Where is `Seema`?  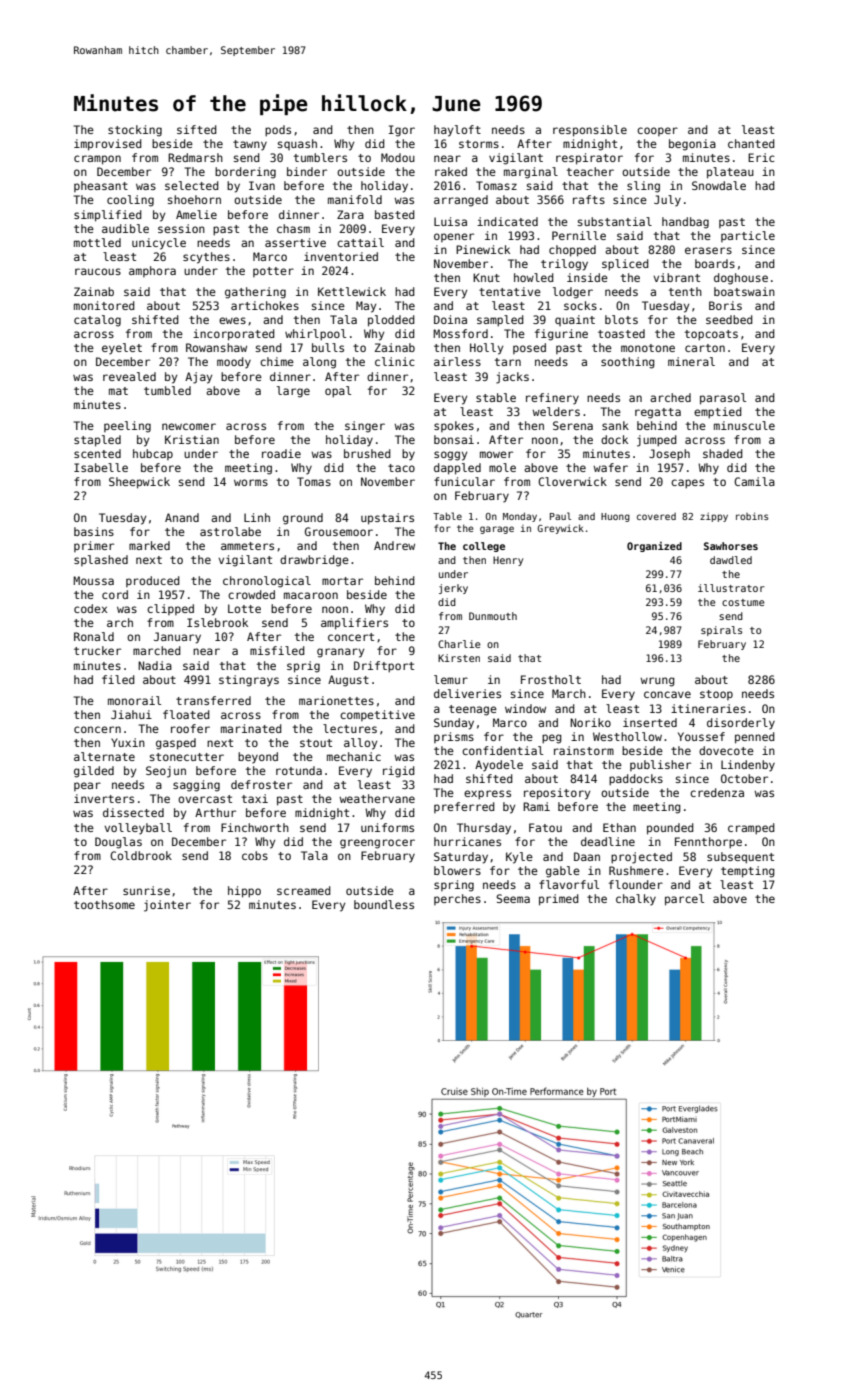
Seema is located at coordinates (513, 898).
